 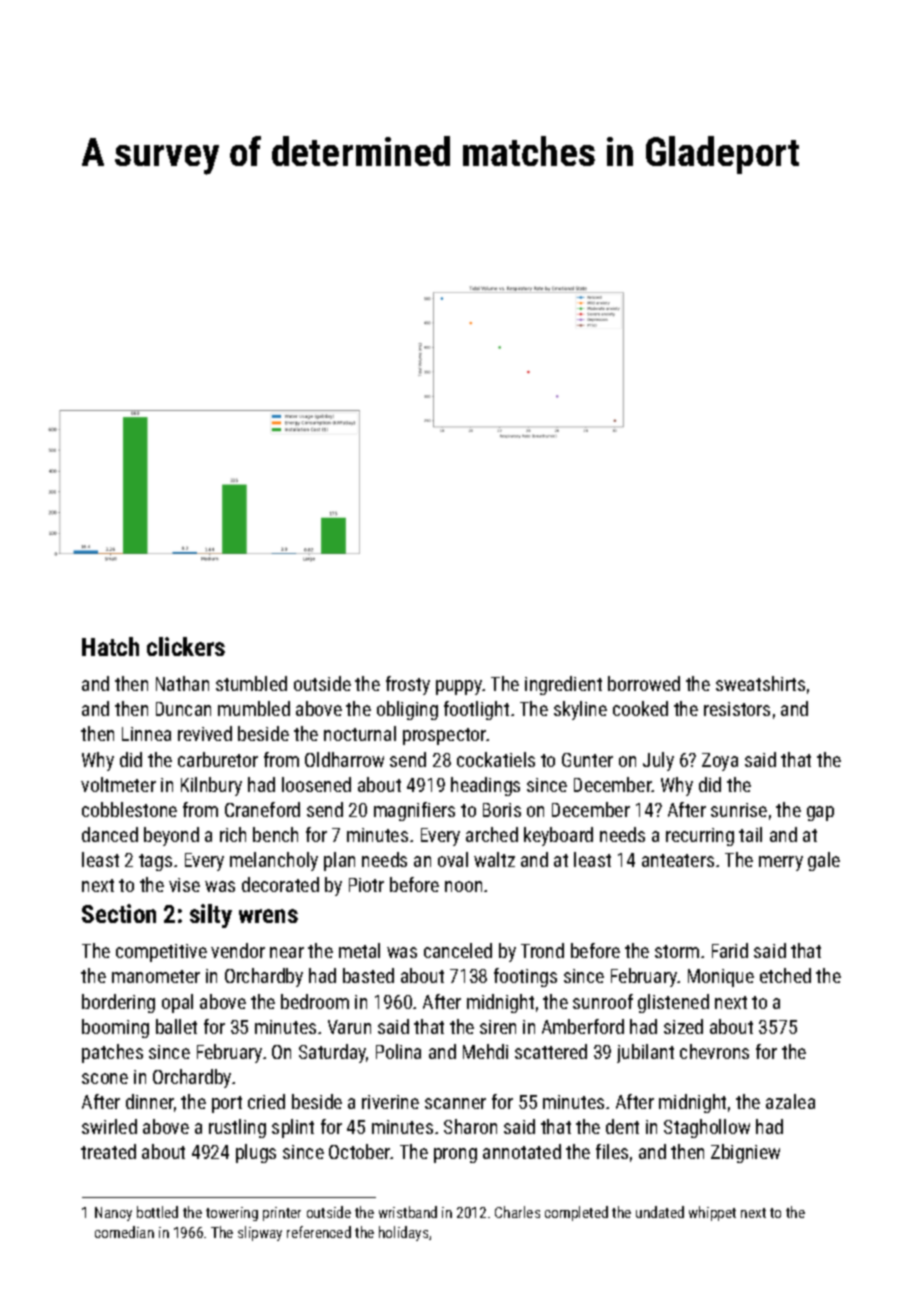 What do you see at coordinates (583, 1026) in the screenshot?
I see `Amberford` at bounding box center [583, 1026].
